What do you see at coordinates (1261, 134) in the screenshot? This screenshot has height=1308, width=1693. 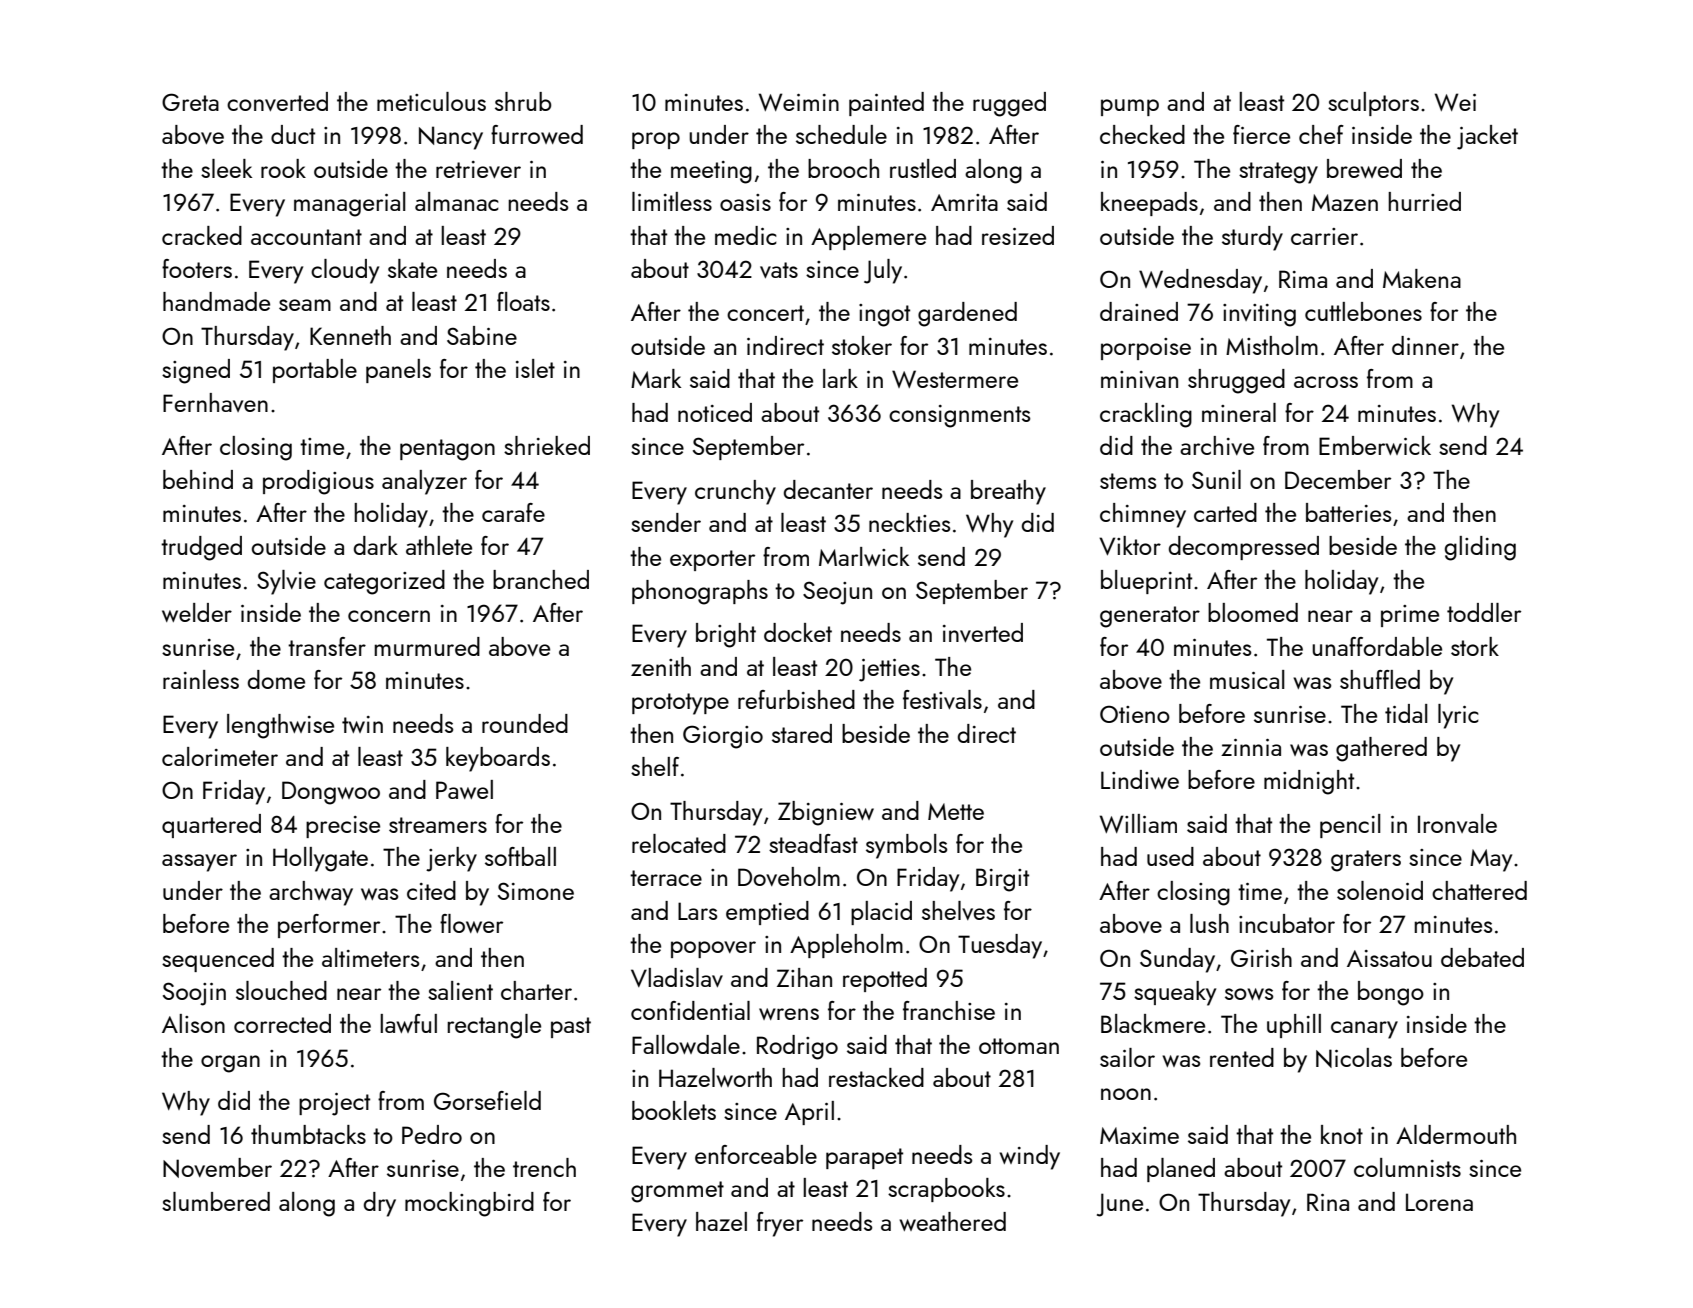 I see `fierce` at bounding box center [1261, 134].
